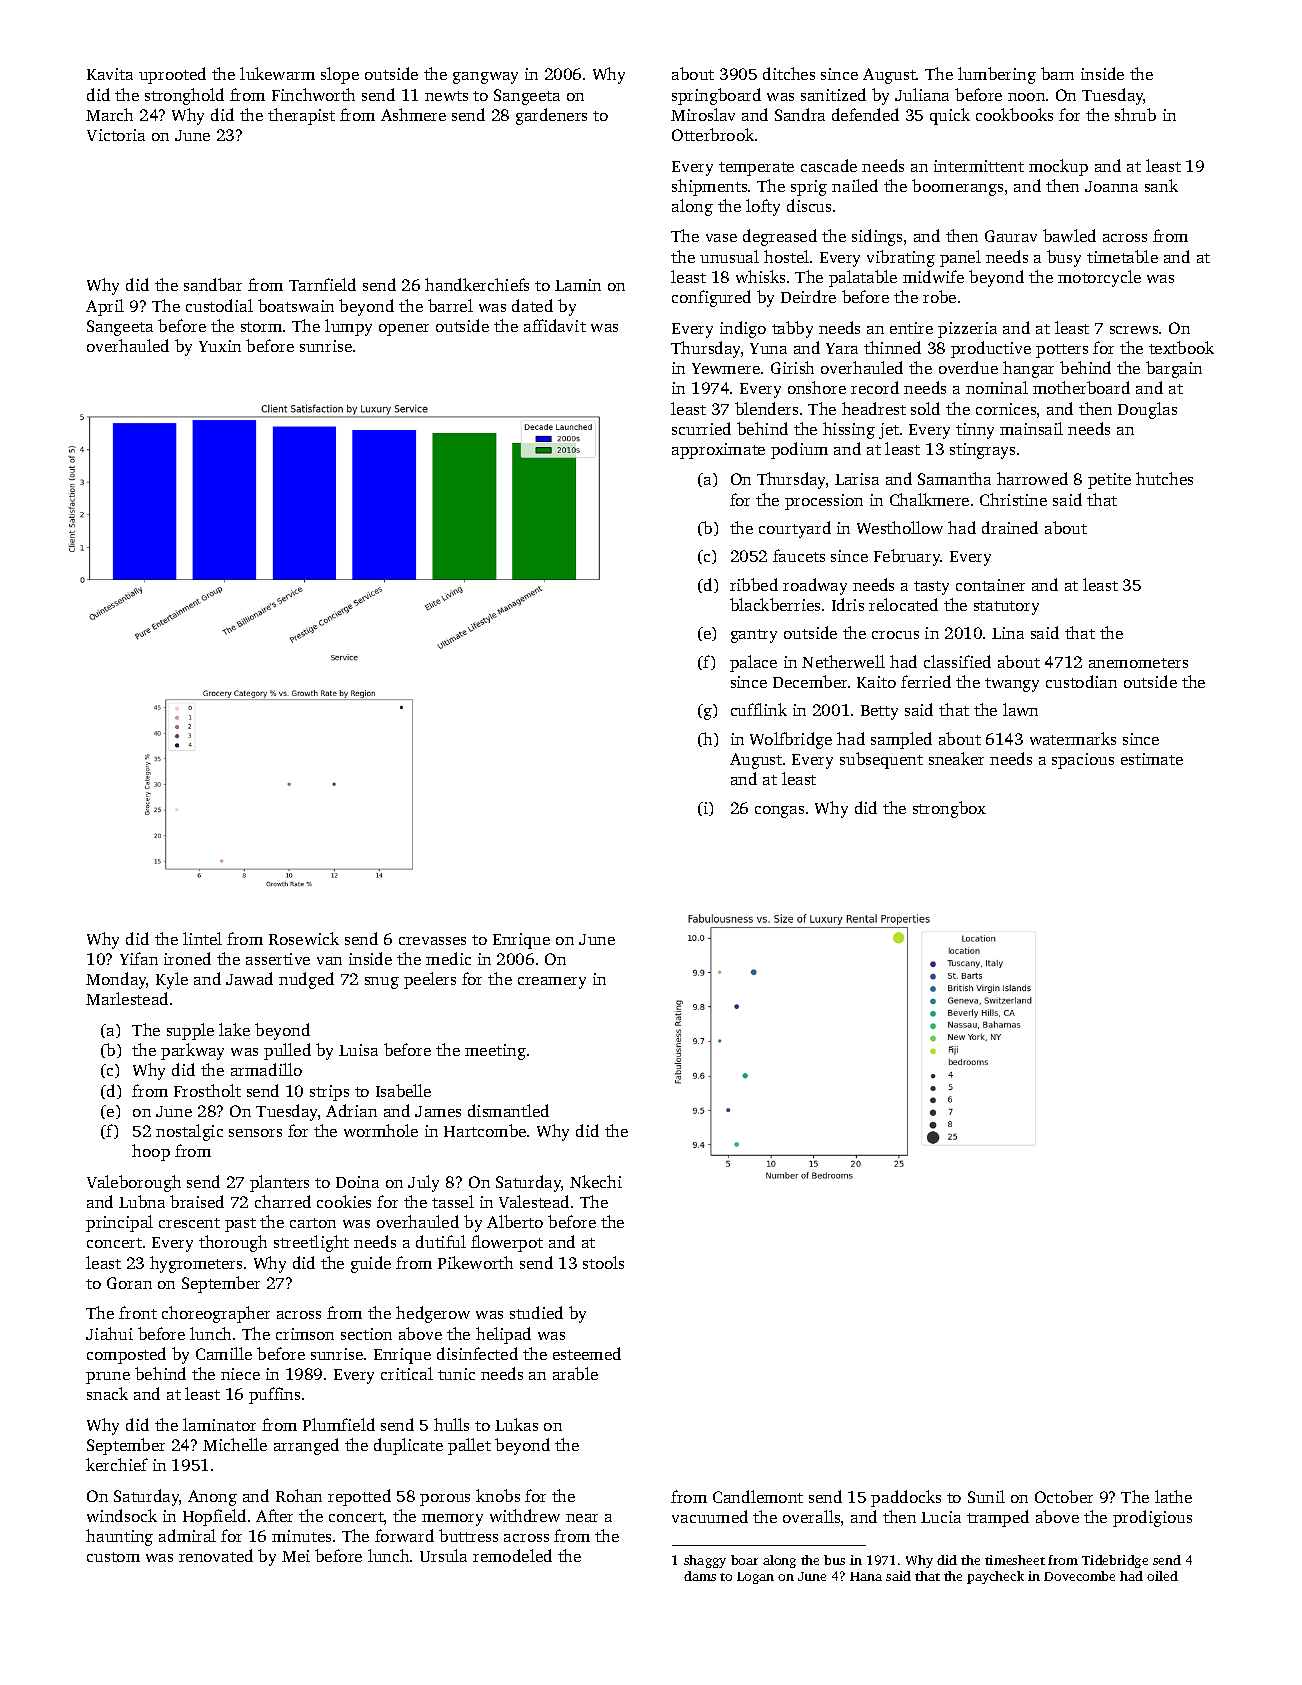 This document has height=1685, width=1302. What do you see at coordinates (1135, 114) in the document?
I see `shrub` at bounding box center [1135, 114].
